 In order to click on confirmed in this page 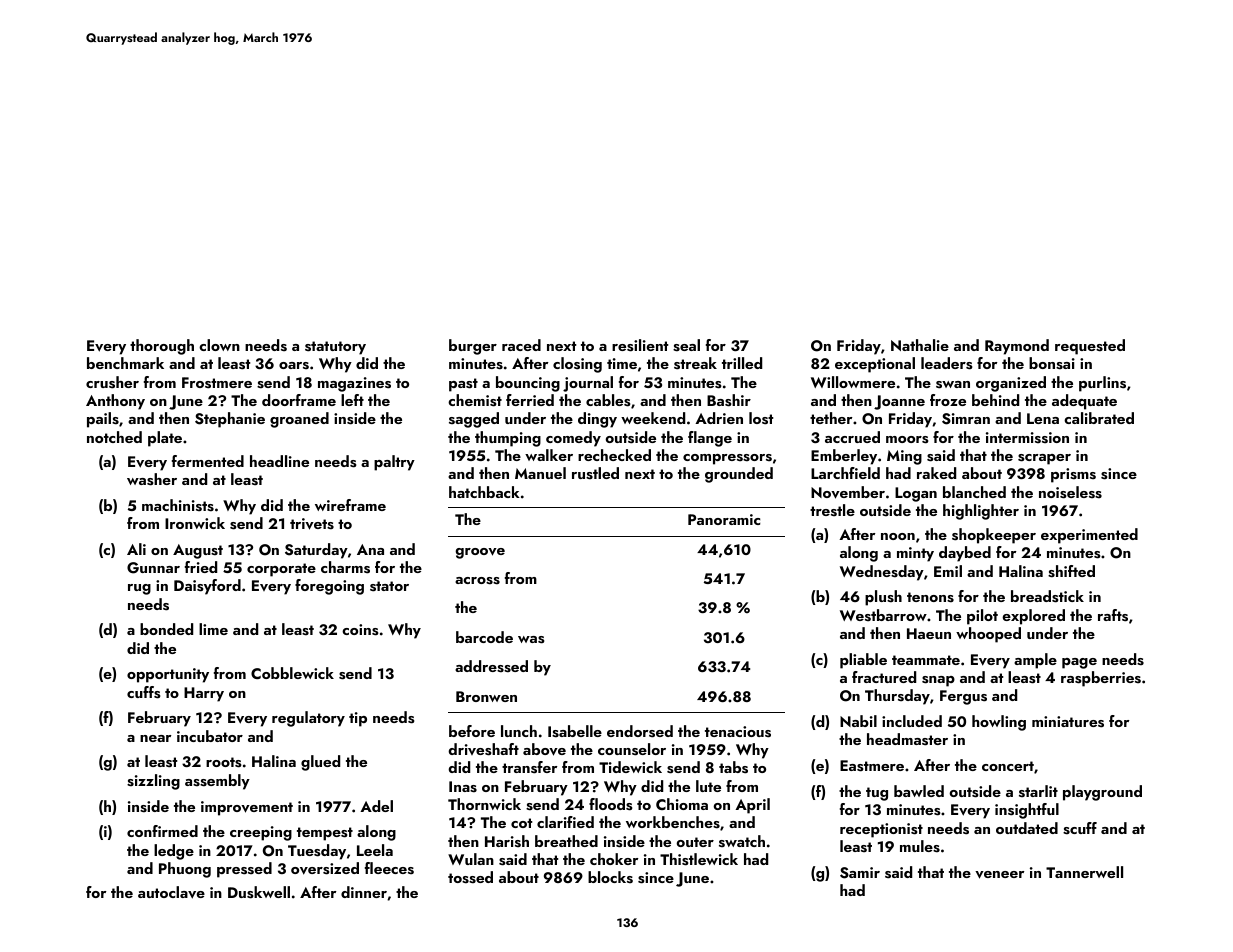, I will do `click(162, 831)`.
